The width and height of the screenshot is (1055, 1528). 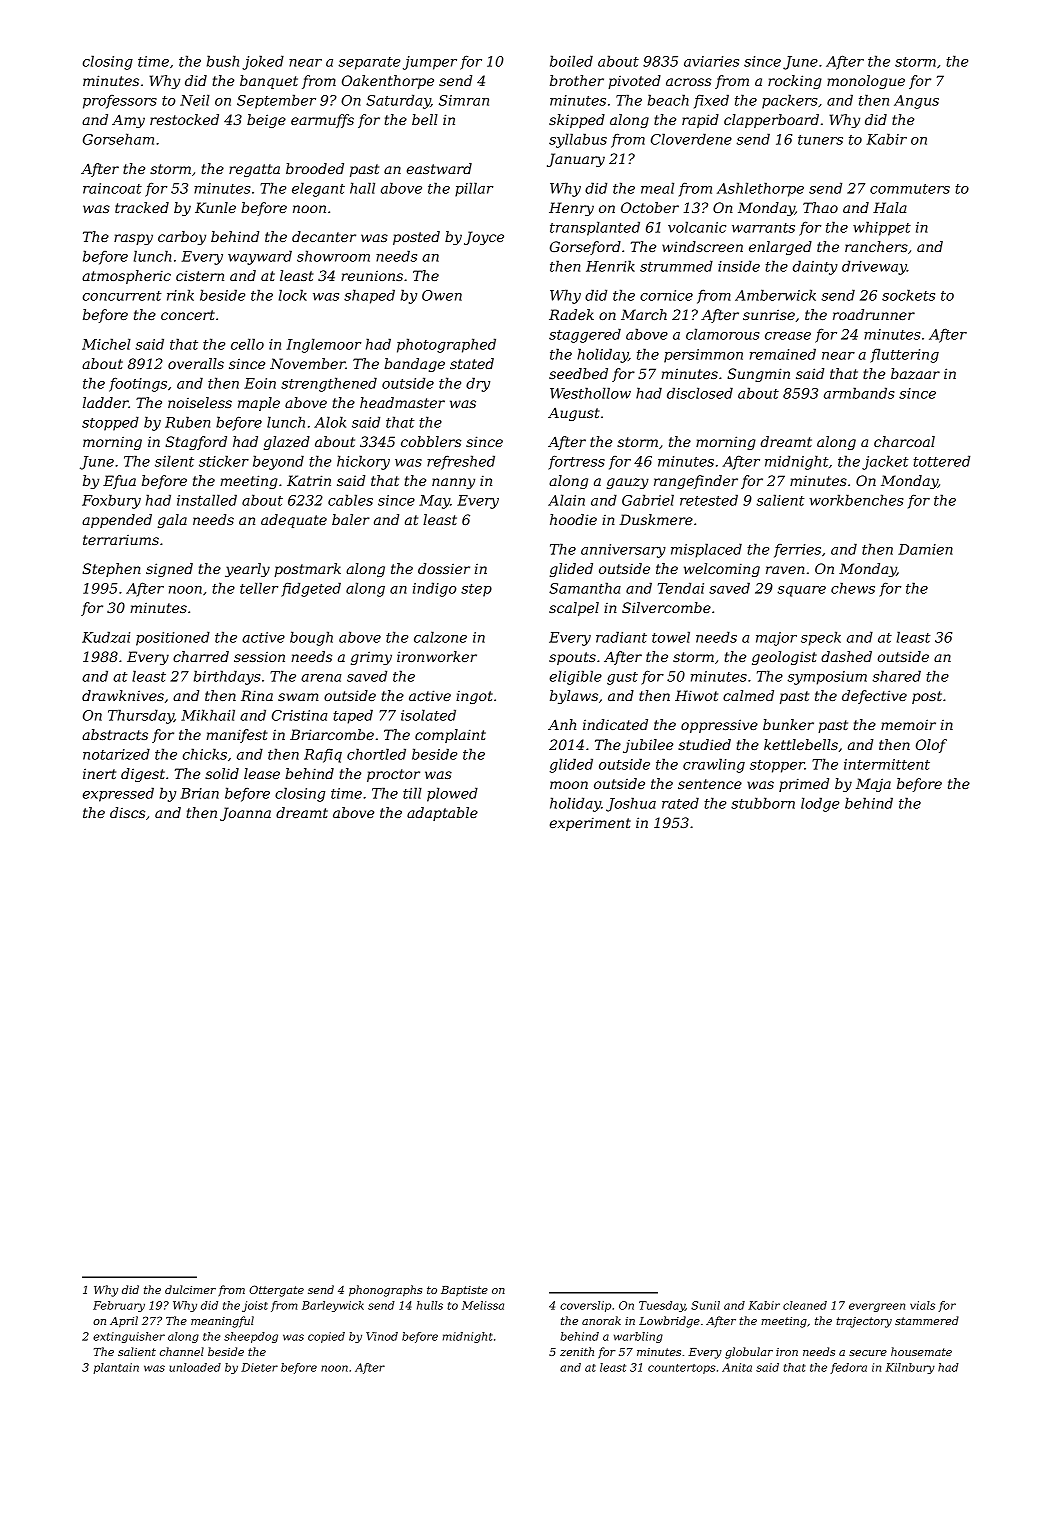 What do you see at coordinates (569, 785) in the screenshot?
I see `moon` at bounding box center [569, 785].
